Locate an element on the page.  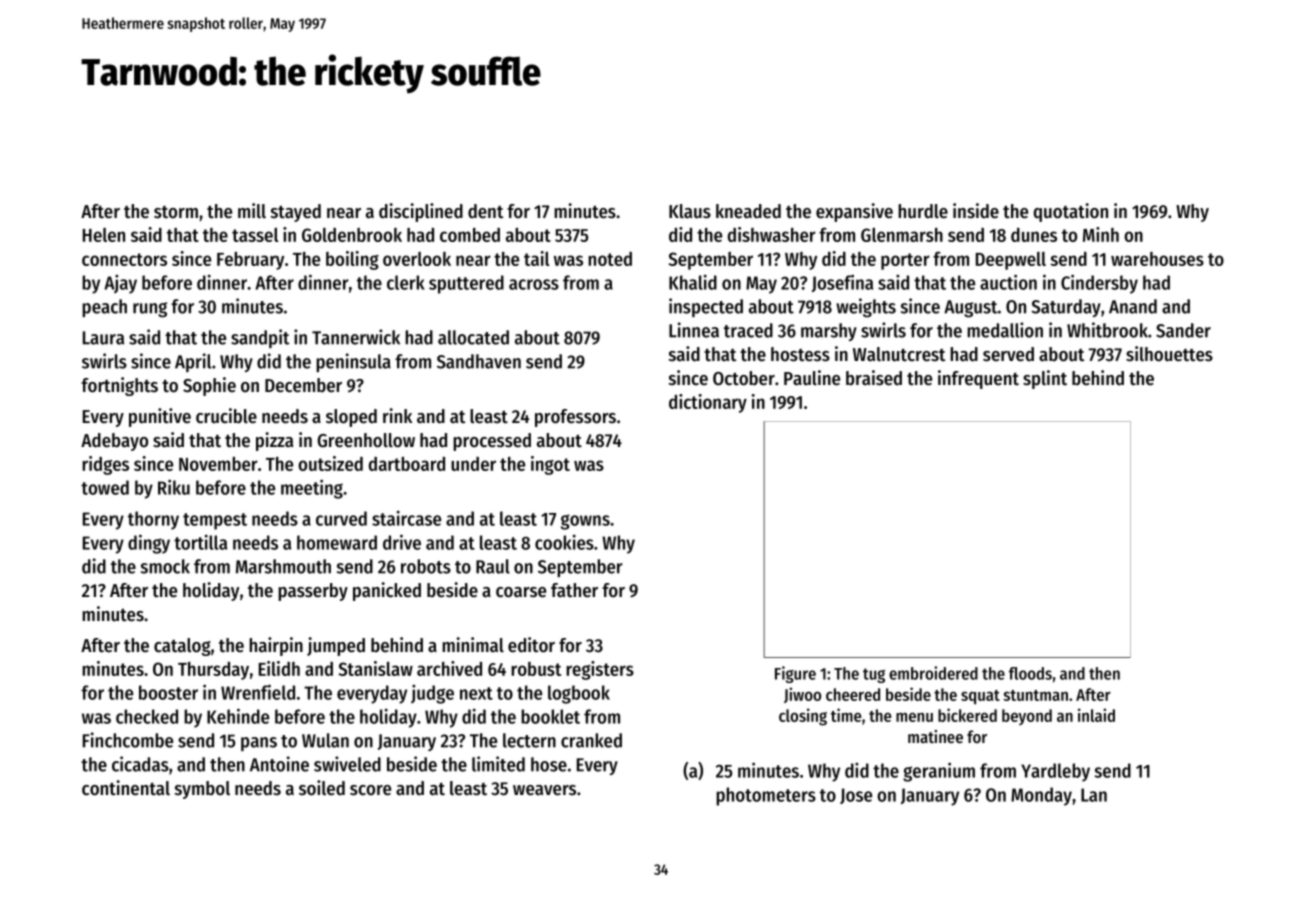
December is located at coordinates (303, 385).
